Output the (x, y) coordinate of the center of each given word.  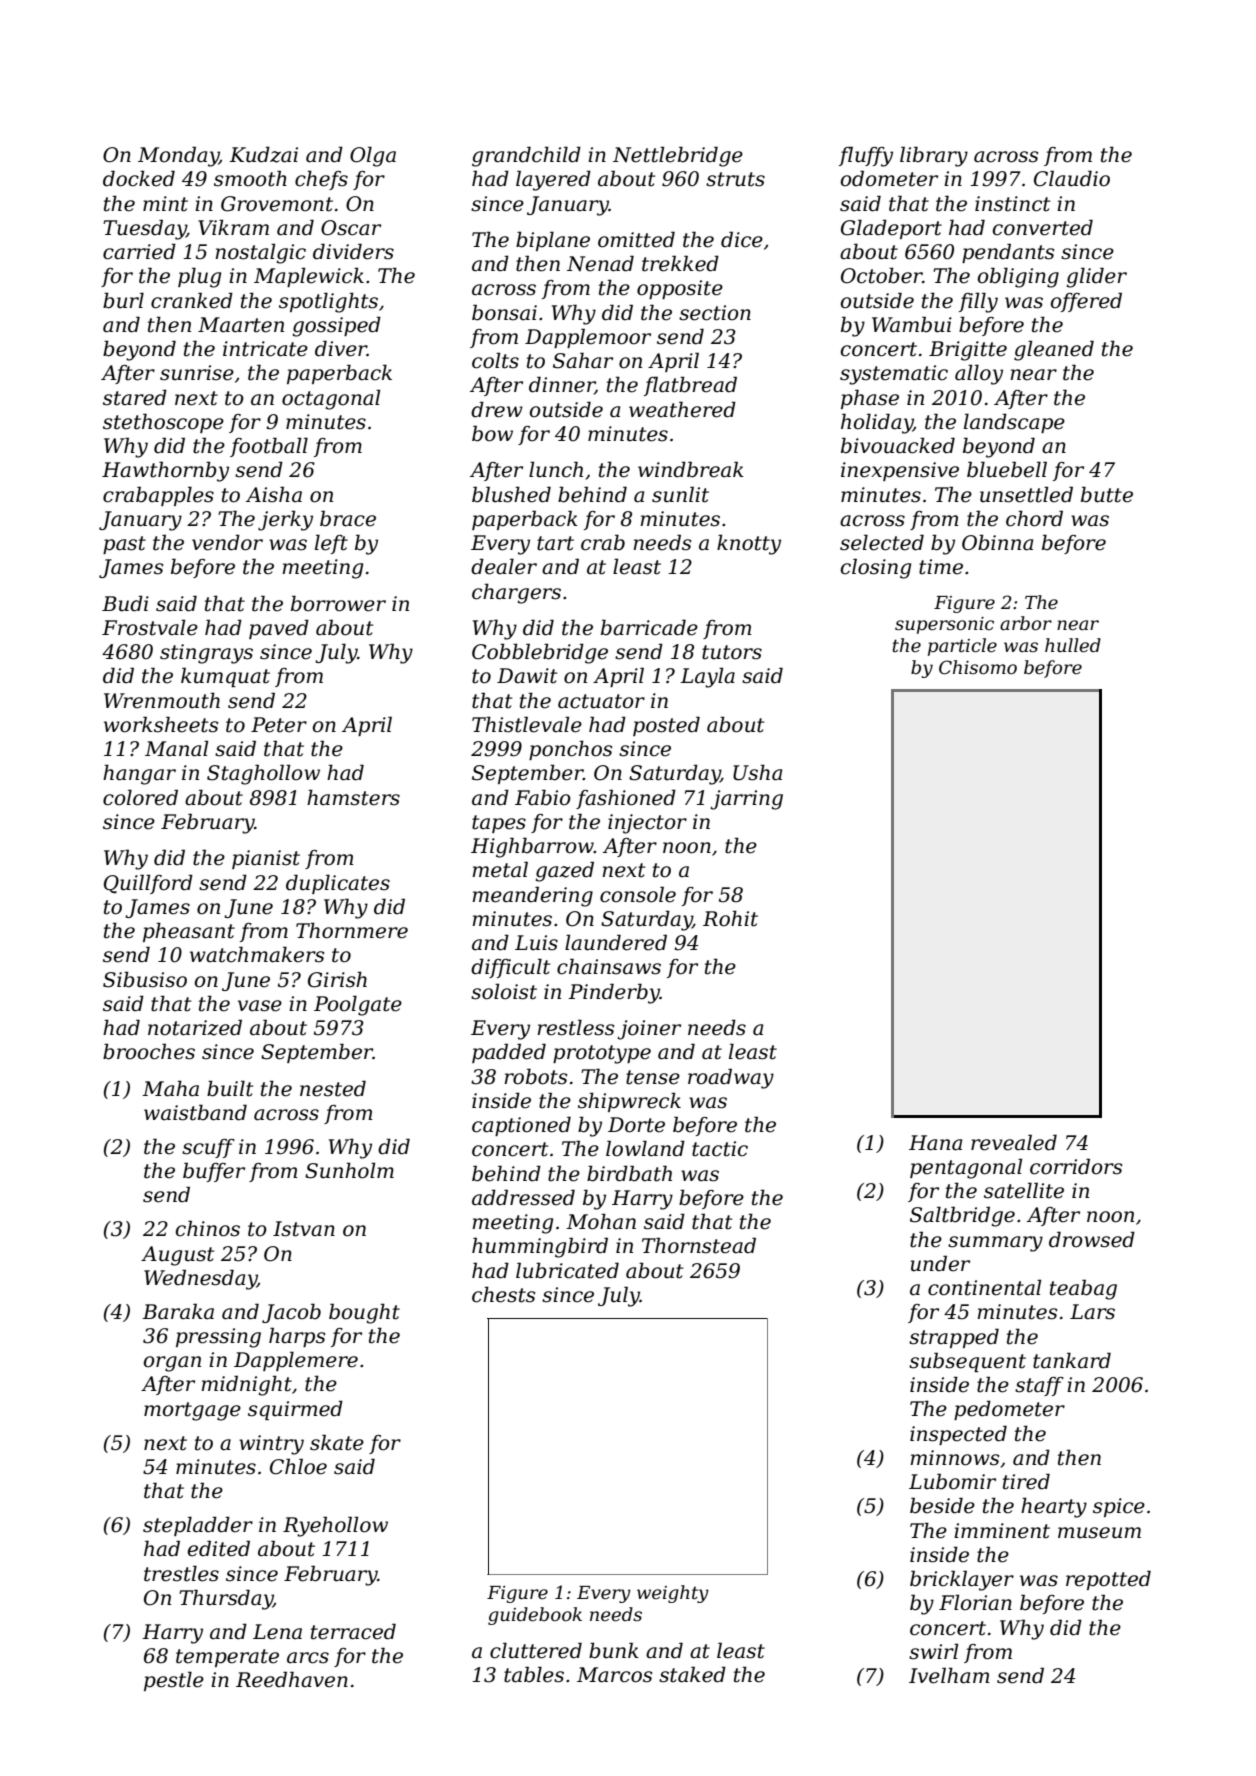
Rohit (730, 918)
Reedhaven (292, 1679)
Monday (178, 156)
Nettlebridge (678, 156)
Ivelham (949, 1675)
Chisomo (978, 667)
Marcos (615, 1675)
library (934, 156)
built (230, 1088)
